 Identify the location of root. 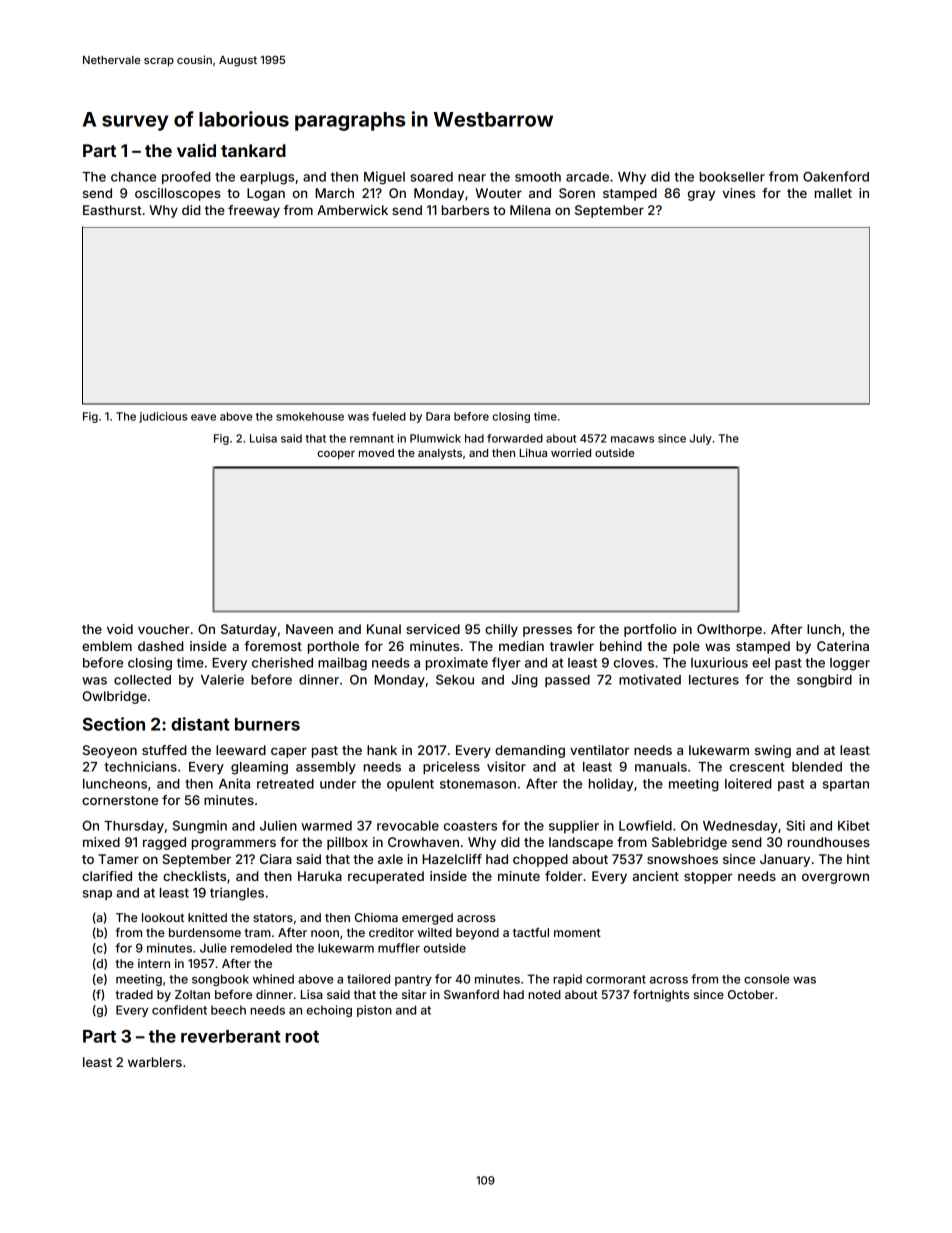
(302, 1037).
